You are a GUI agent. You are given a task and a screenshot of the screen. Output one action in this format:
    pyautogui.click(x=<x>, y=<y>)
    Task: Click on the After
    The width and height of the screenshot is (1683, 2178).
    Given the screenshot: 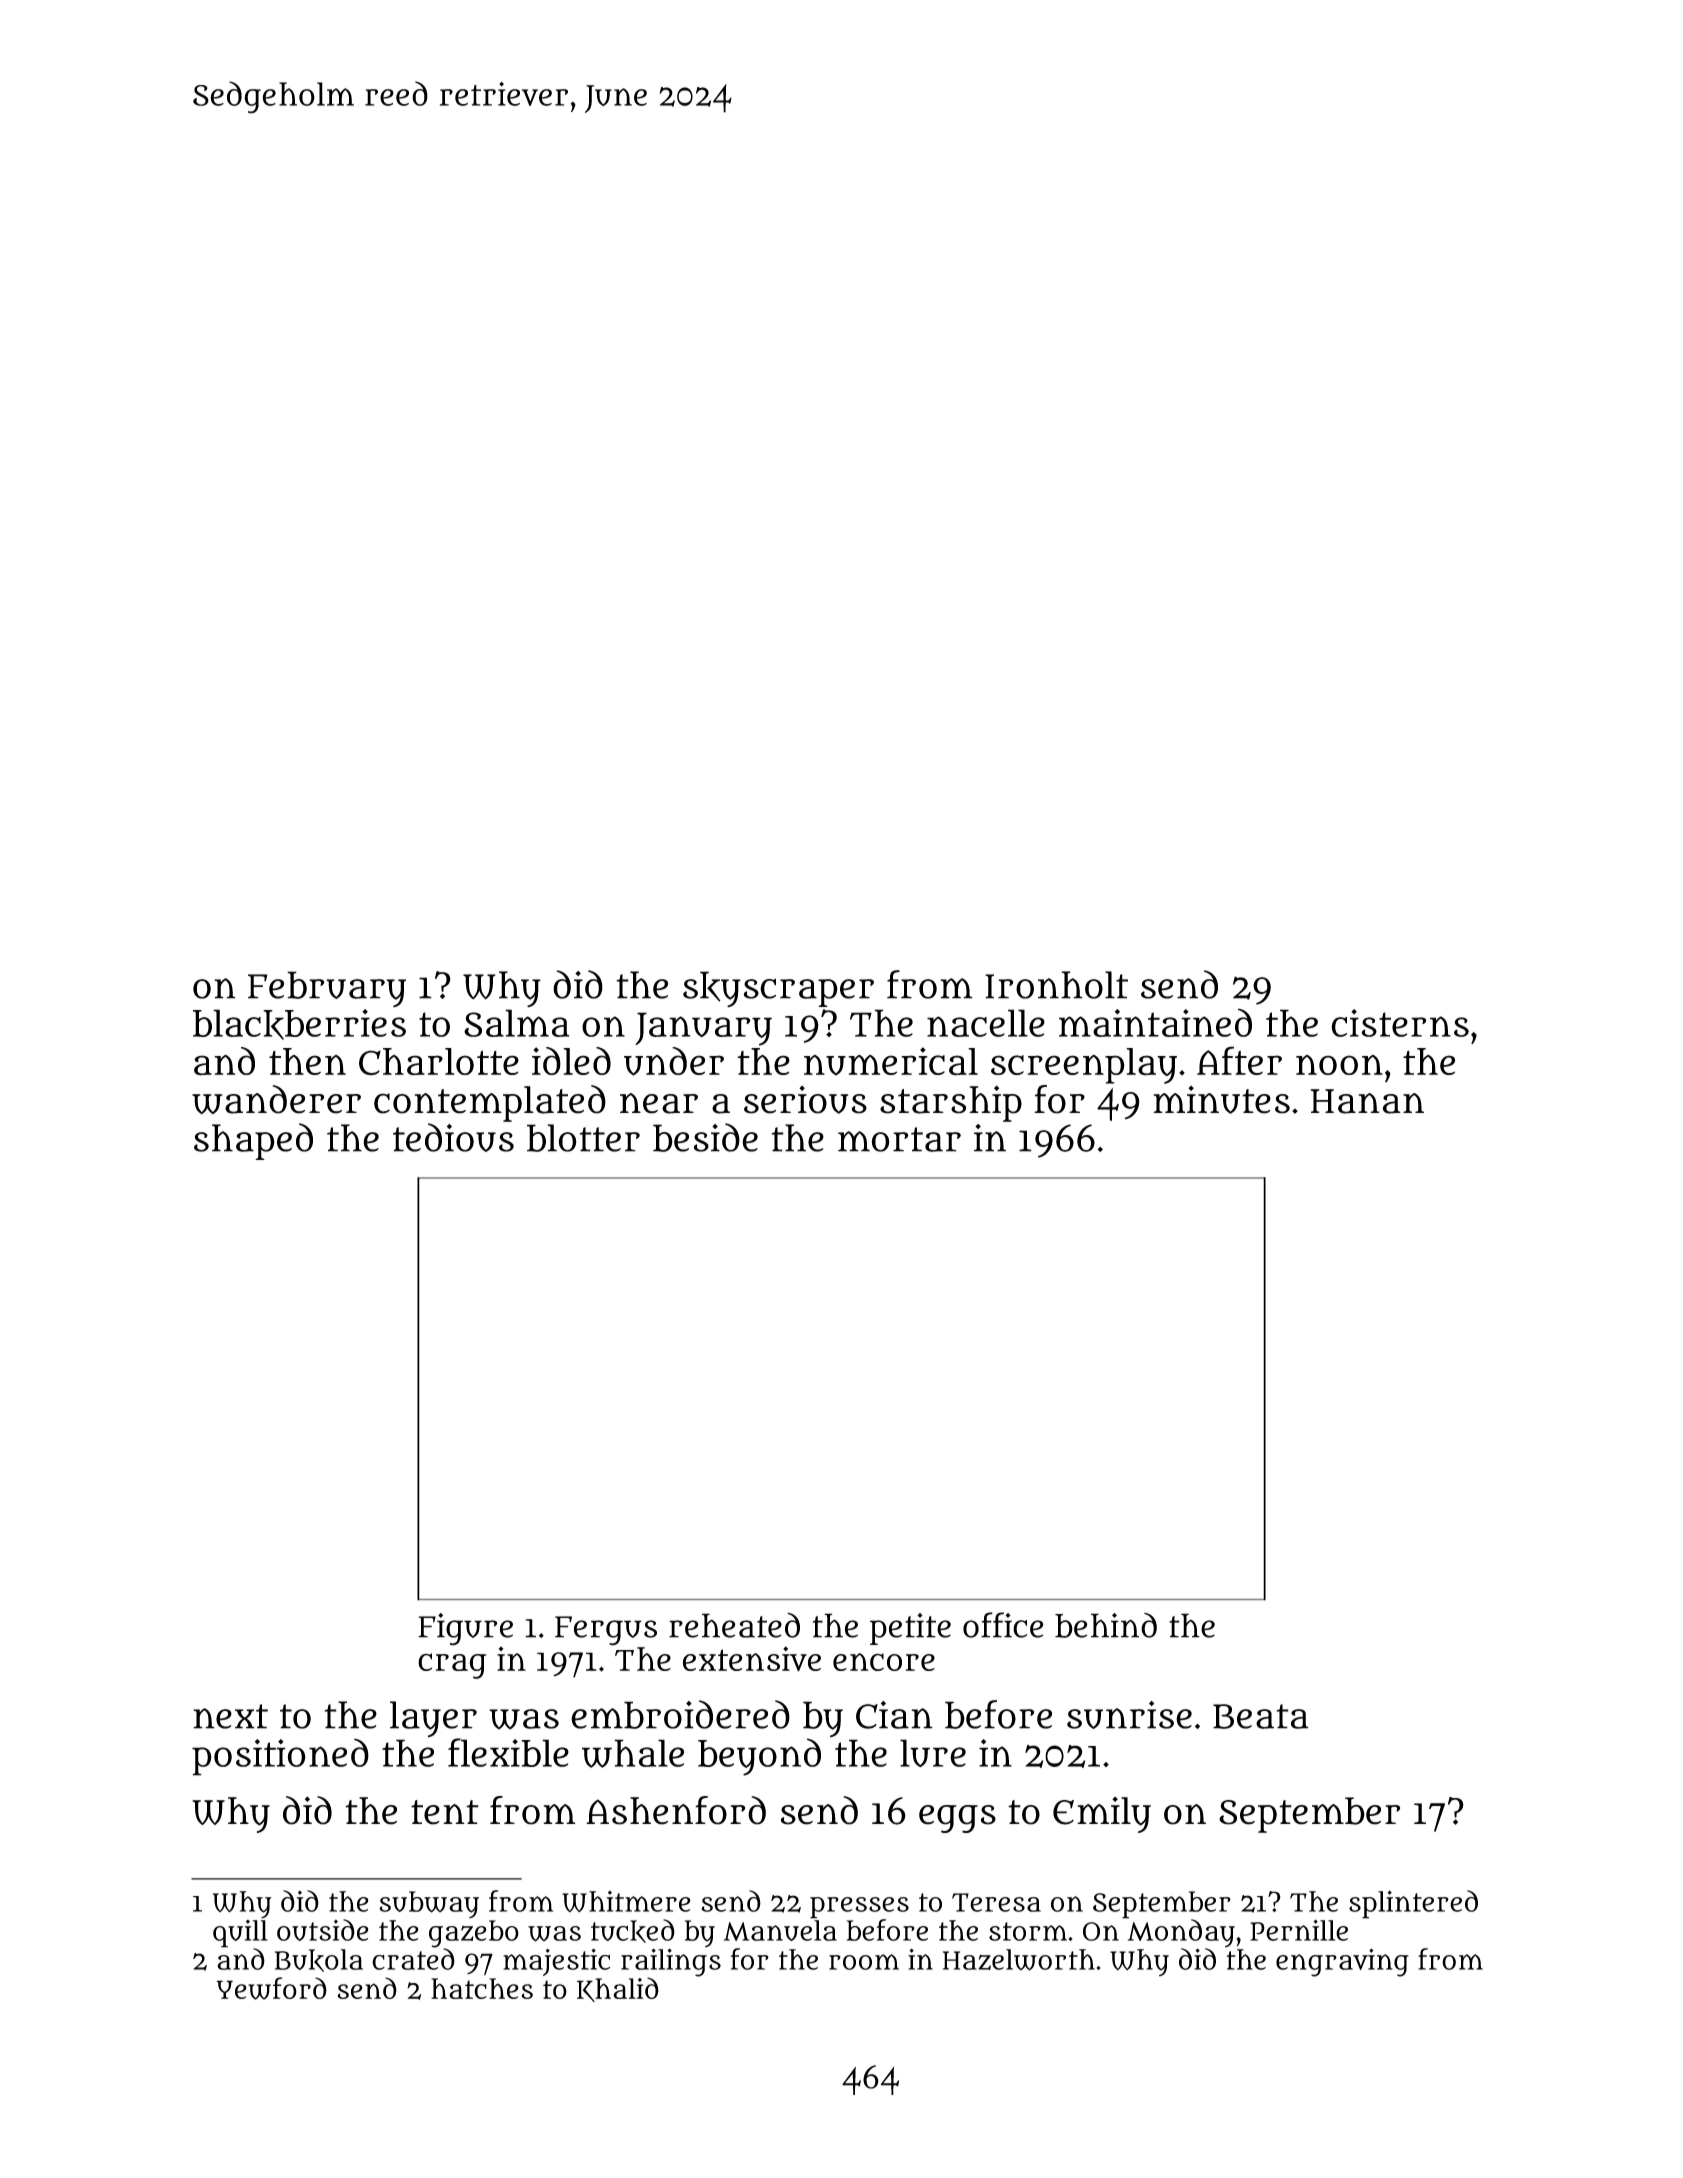 What is the action you would take?
    pyautogui.click(x=1239, y=1060)
